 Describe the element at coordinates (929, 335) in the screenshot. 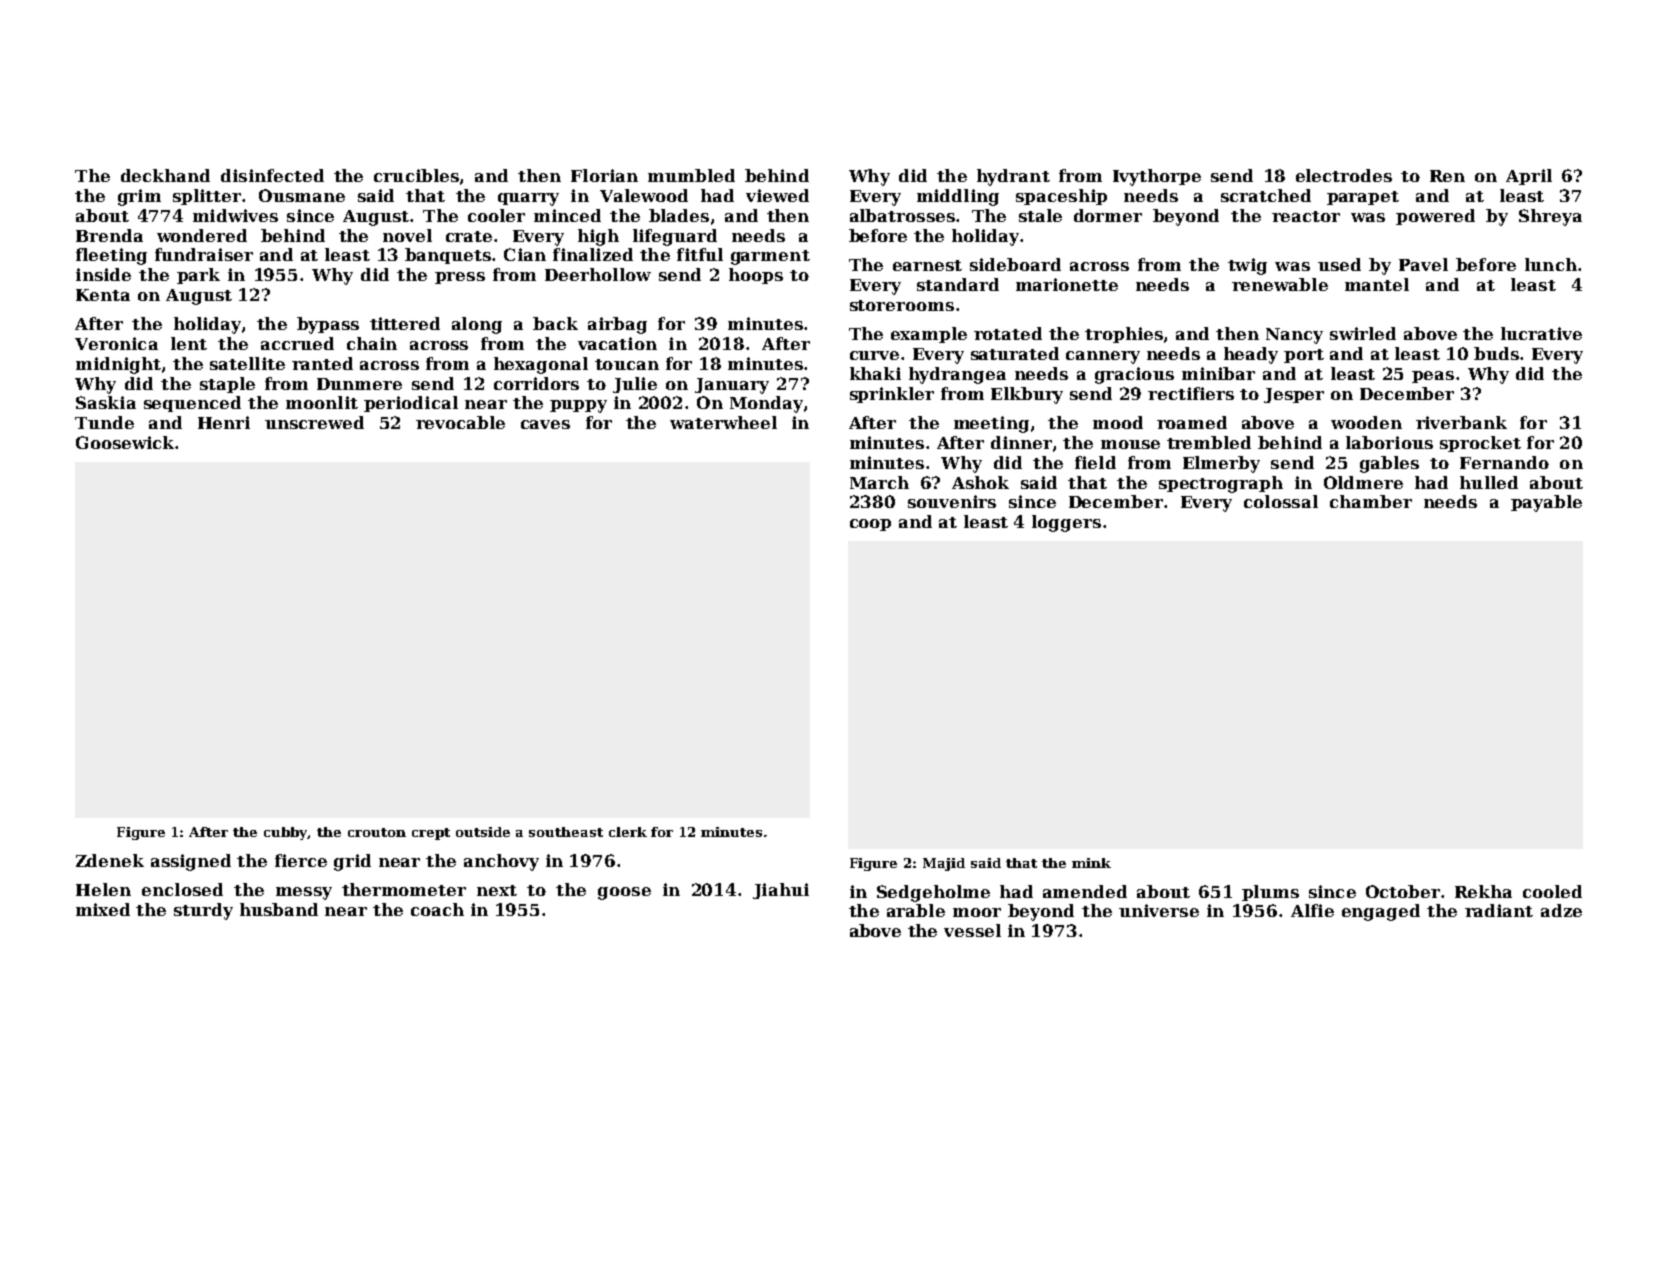

I see `example` at that location.
